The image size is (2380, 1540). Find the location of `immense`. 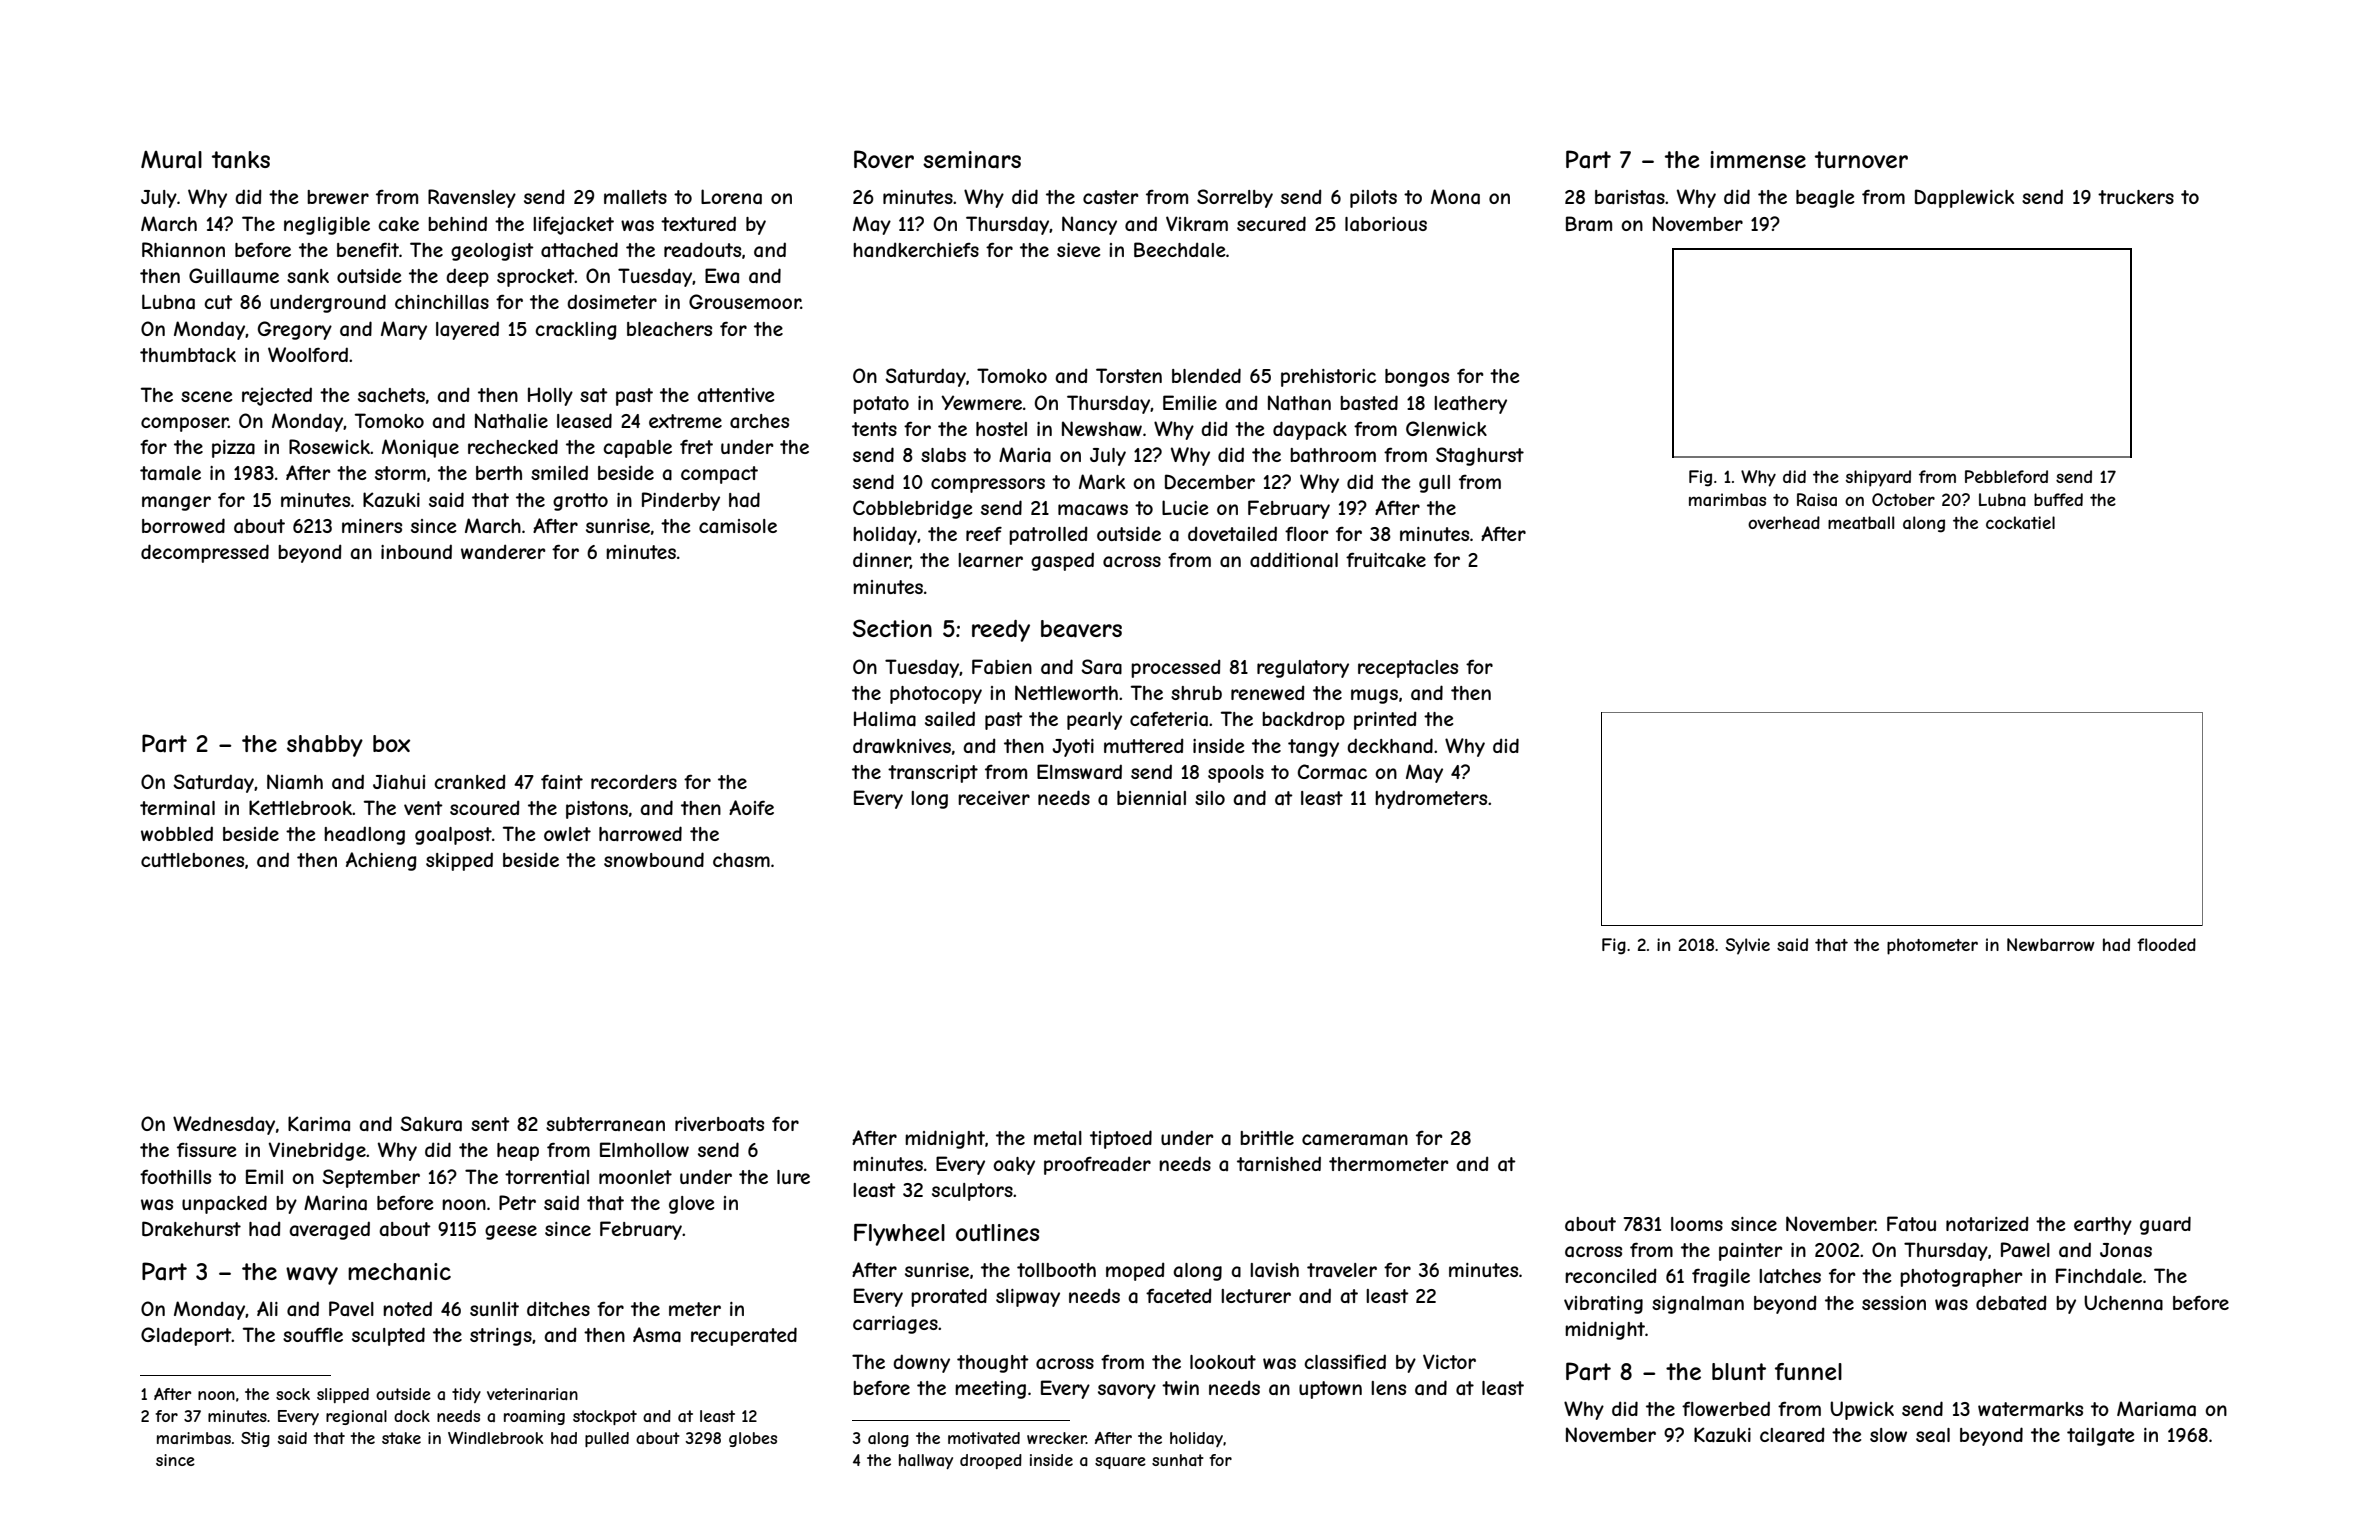

immense is located at coordinates (1758, 159).
